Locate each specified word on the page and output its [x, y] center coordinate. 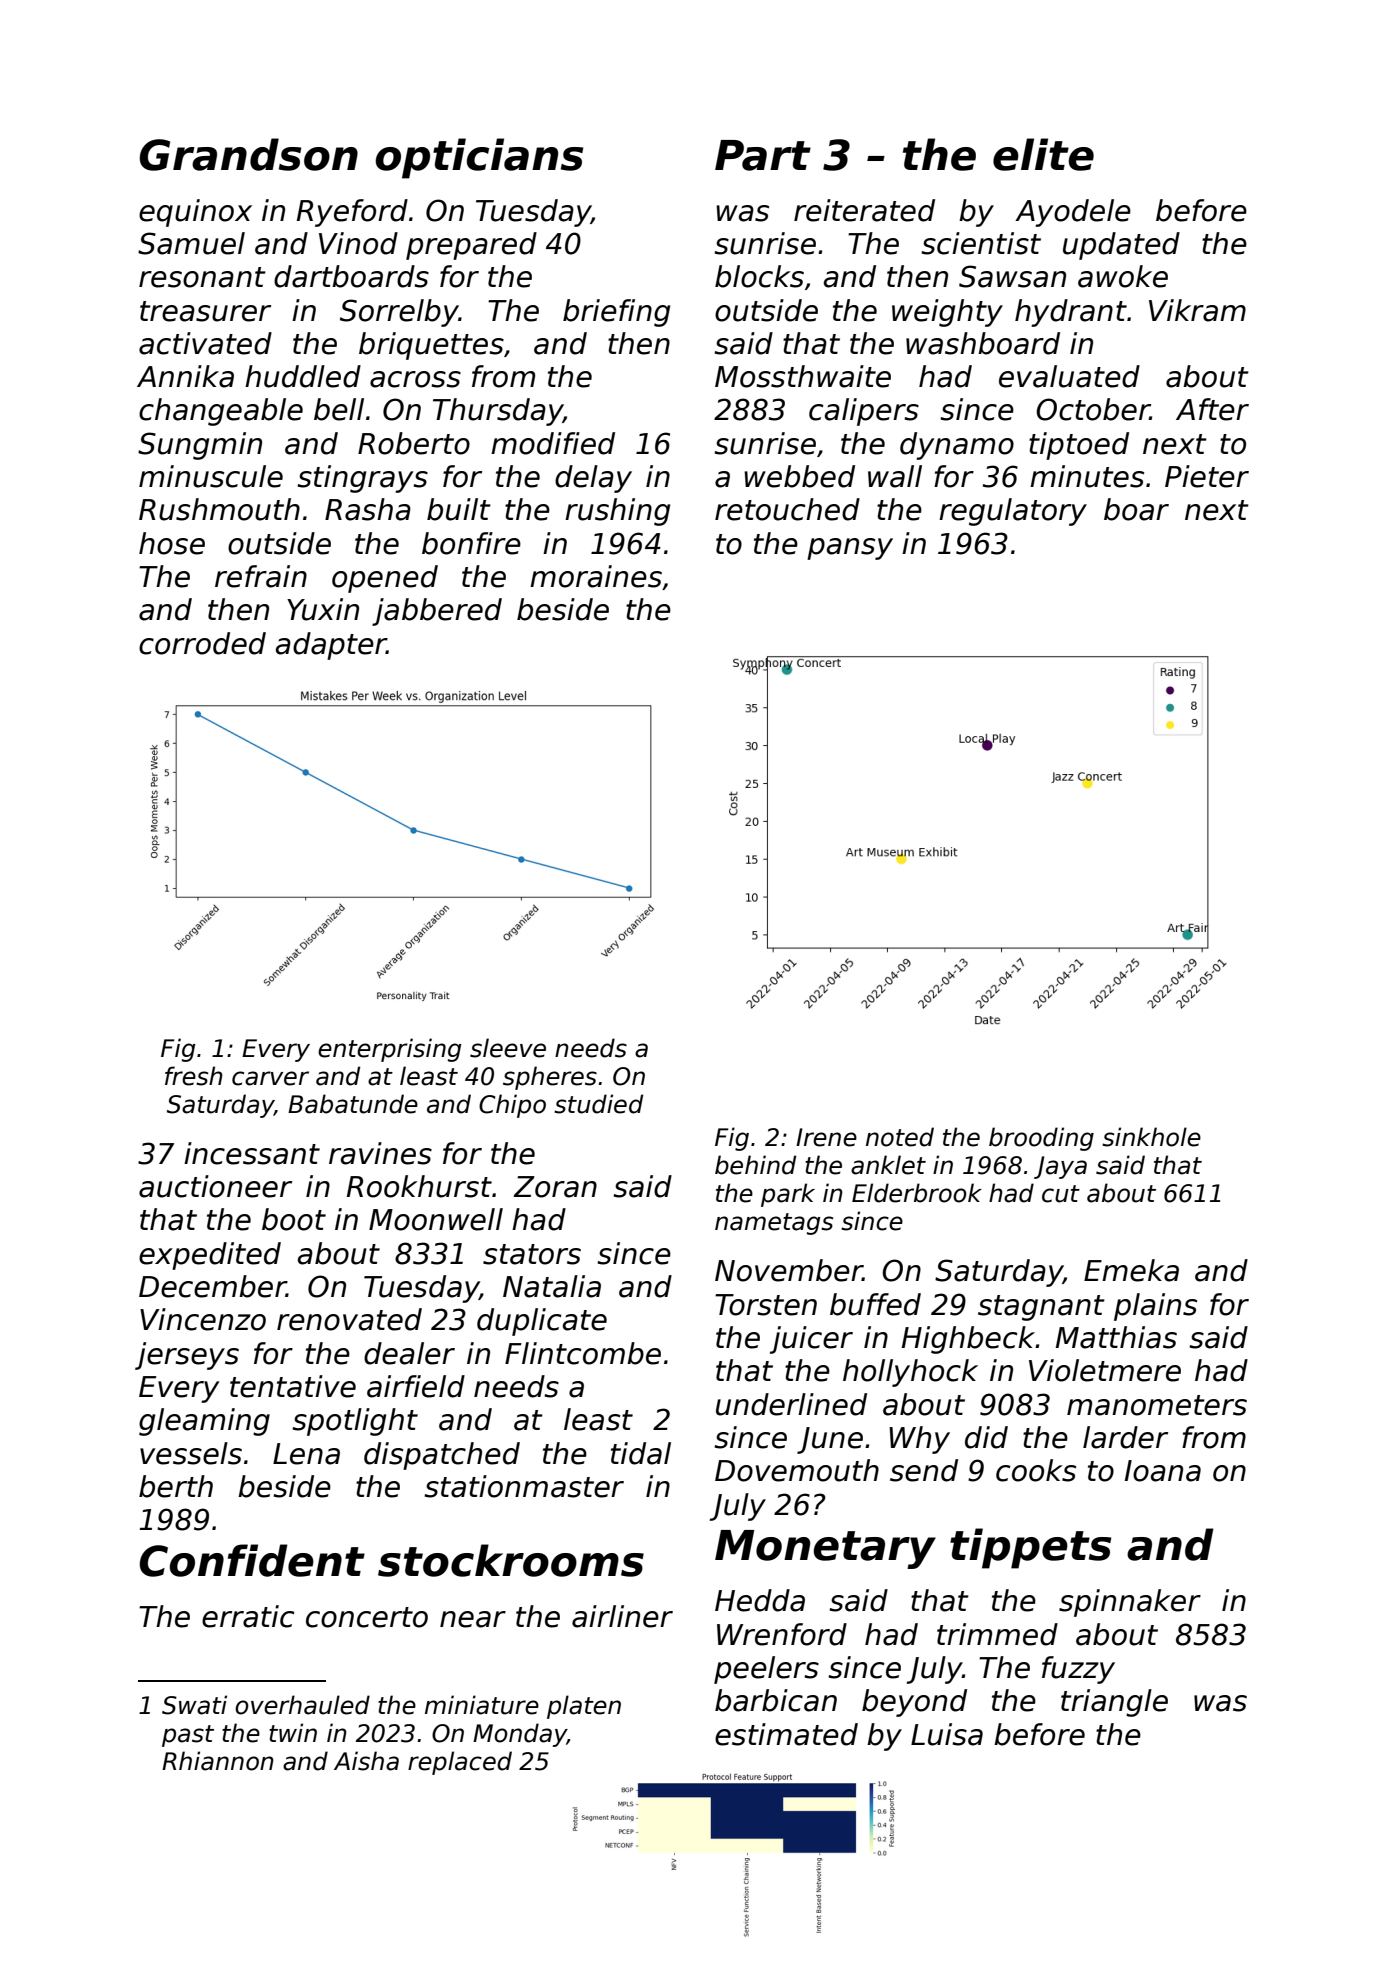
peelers [766, 1670]
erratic [248, 1616]
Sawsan [1012, 276]
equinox [195, 213]
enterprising [390, 1050]
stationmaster [524, 1486]
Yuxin [323, 609]
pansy [850, 549]
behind [755, 1165]
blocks [759, 276]
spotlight [355, 1422]
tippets [1030, 1548]
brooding [1041, 1139]
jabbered [437, 612]
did [986, 1437]
